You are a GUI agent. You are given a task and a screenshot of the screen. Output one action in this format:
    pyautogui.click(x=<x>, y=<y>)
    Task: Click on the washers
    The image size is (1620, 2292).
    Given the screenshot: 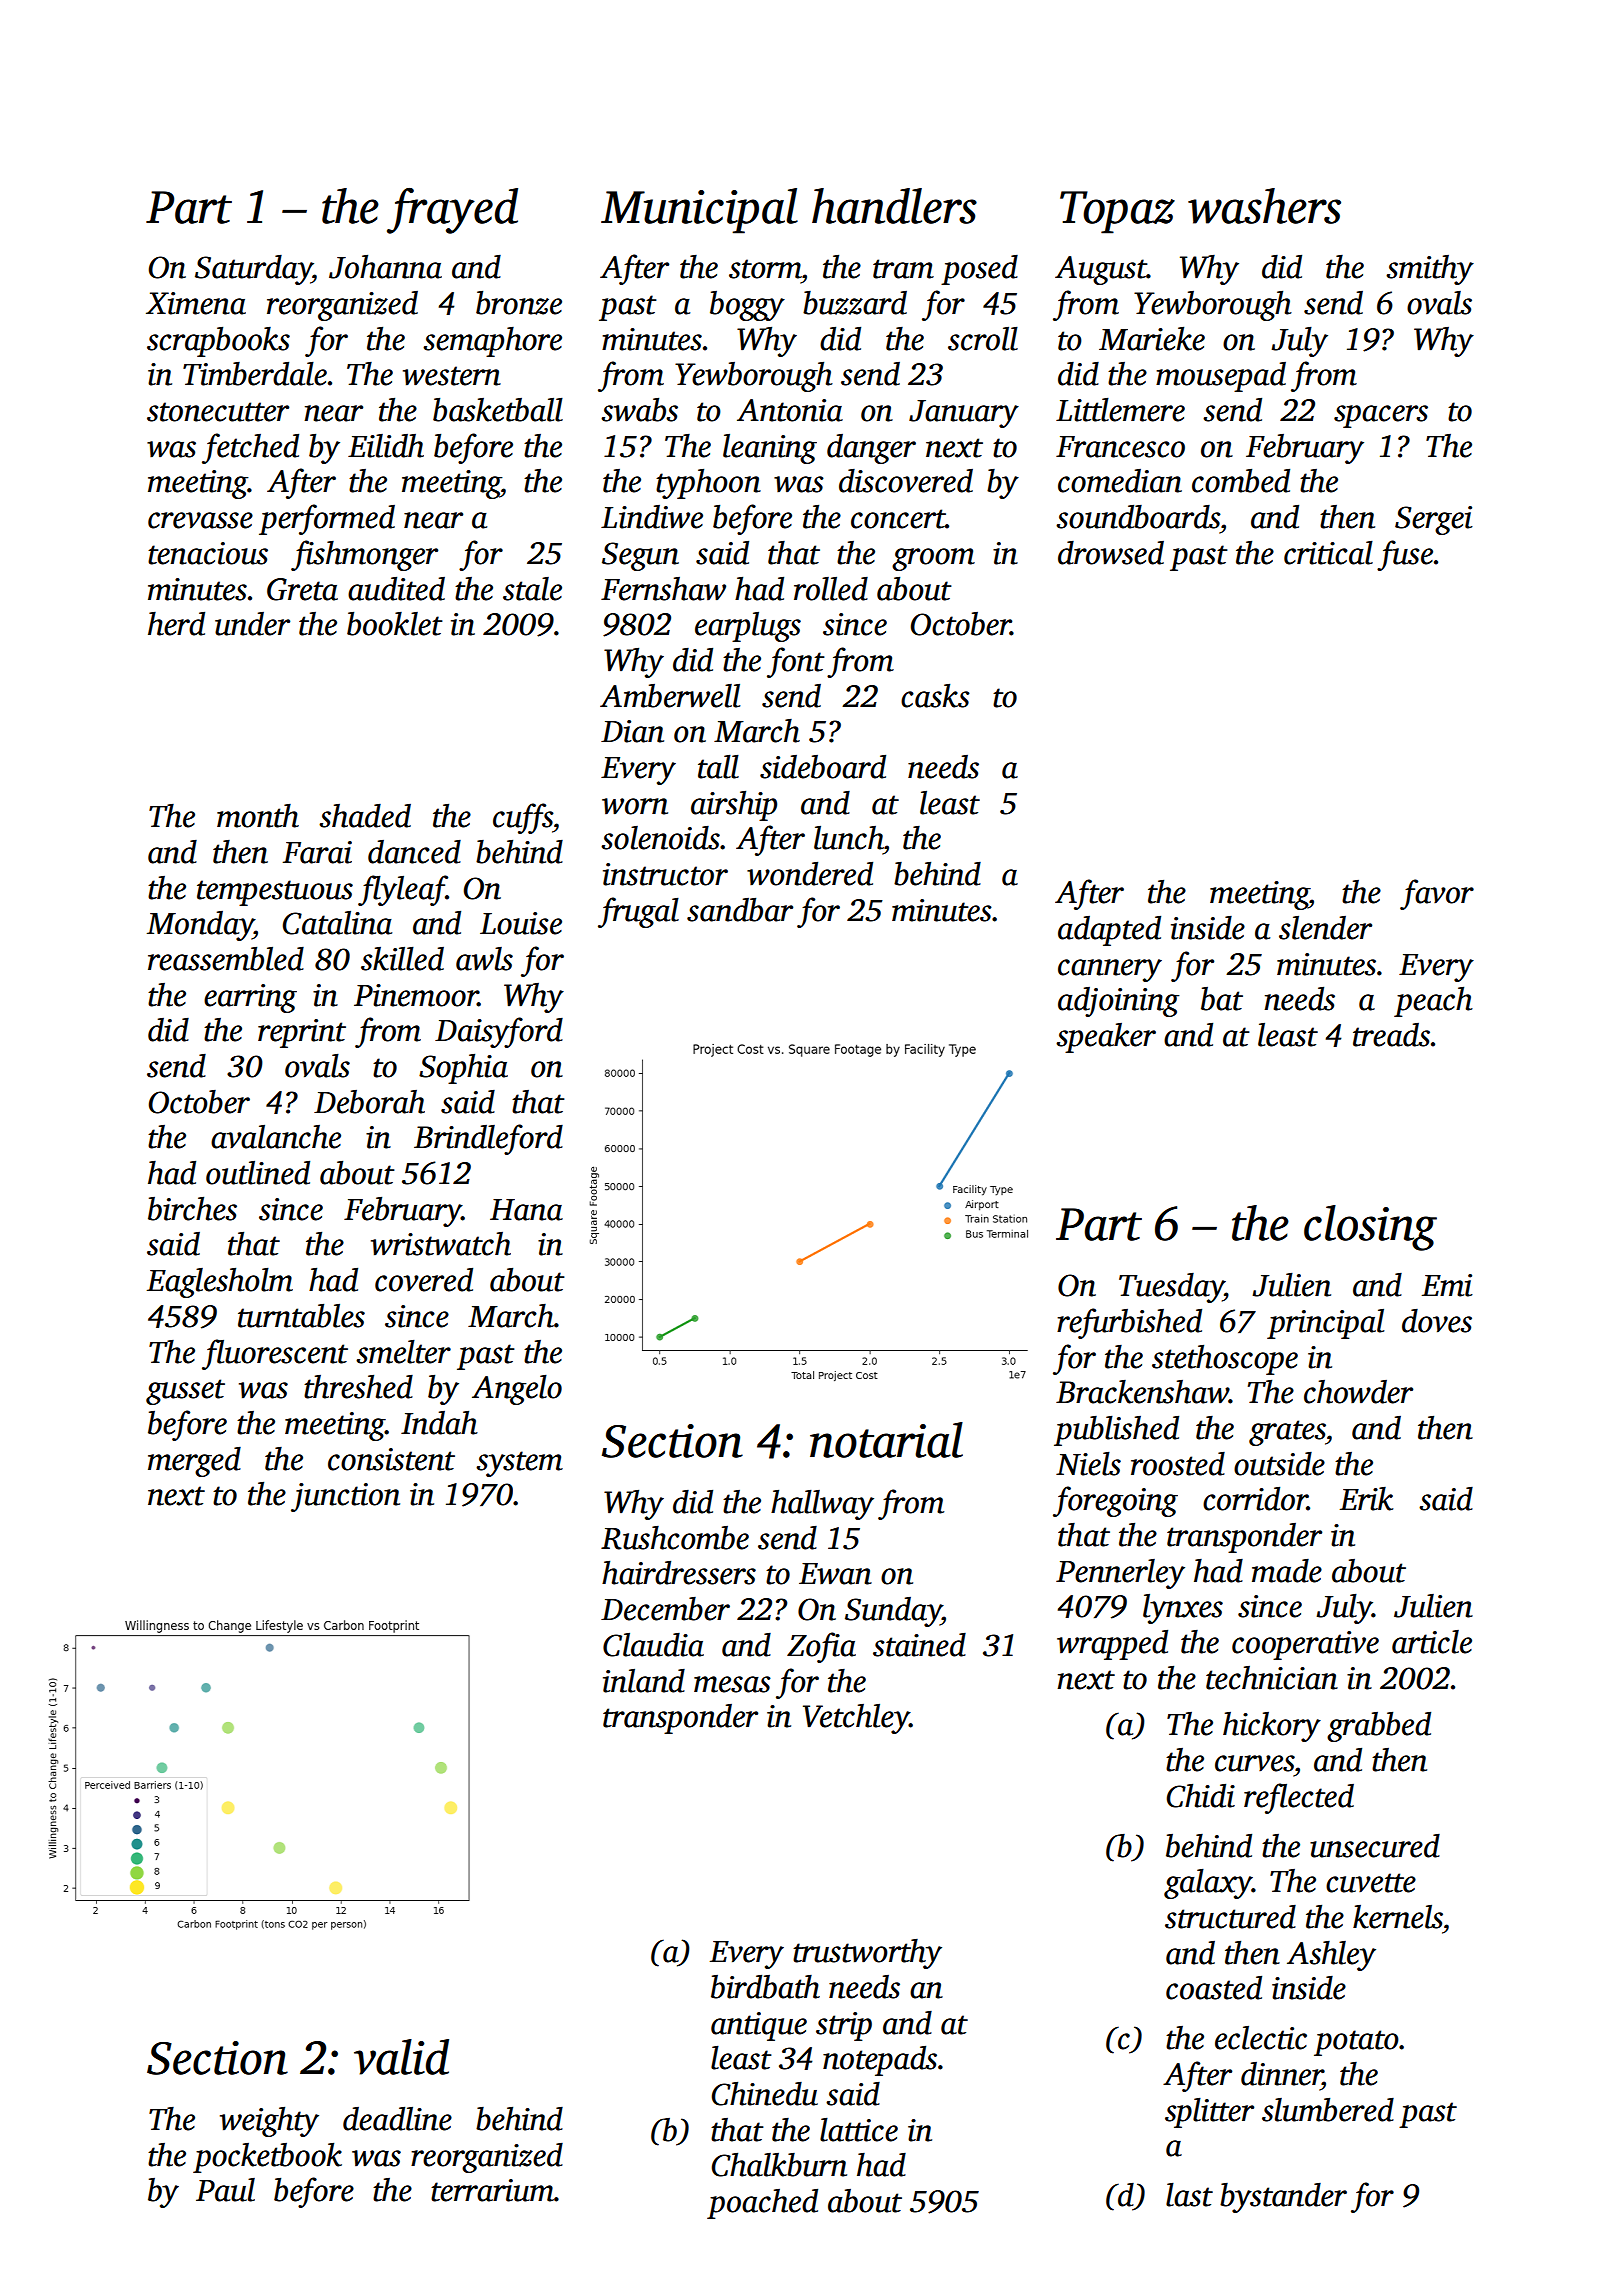 What is the action you would take?
    pyautogui.click(x=1264, y=206)
